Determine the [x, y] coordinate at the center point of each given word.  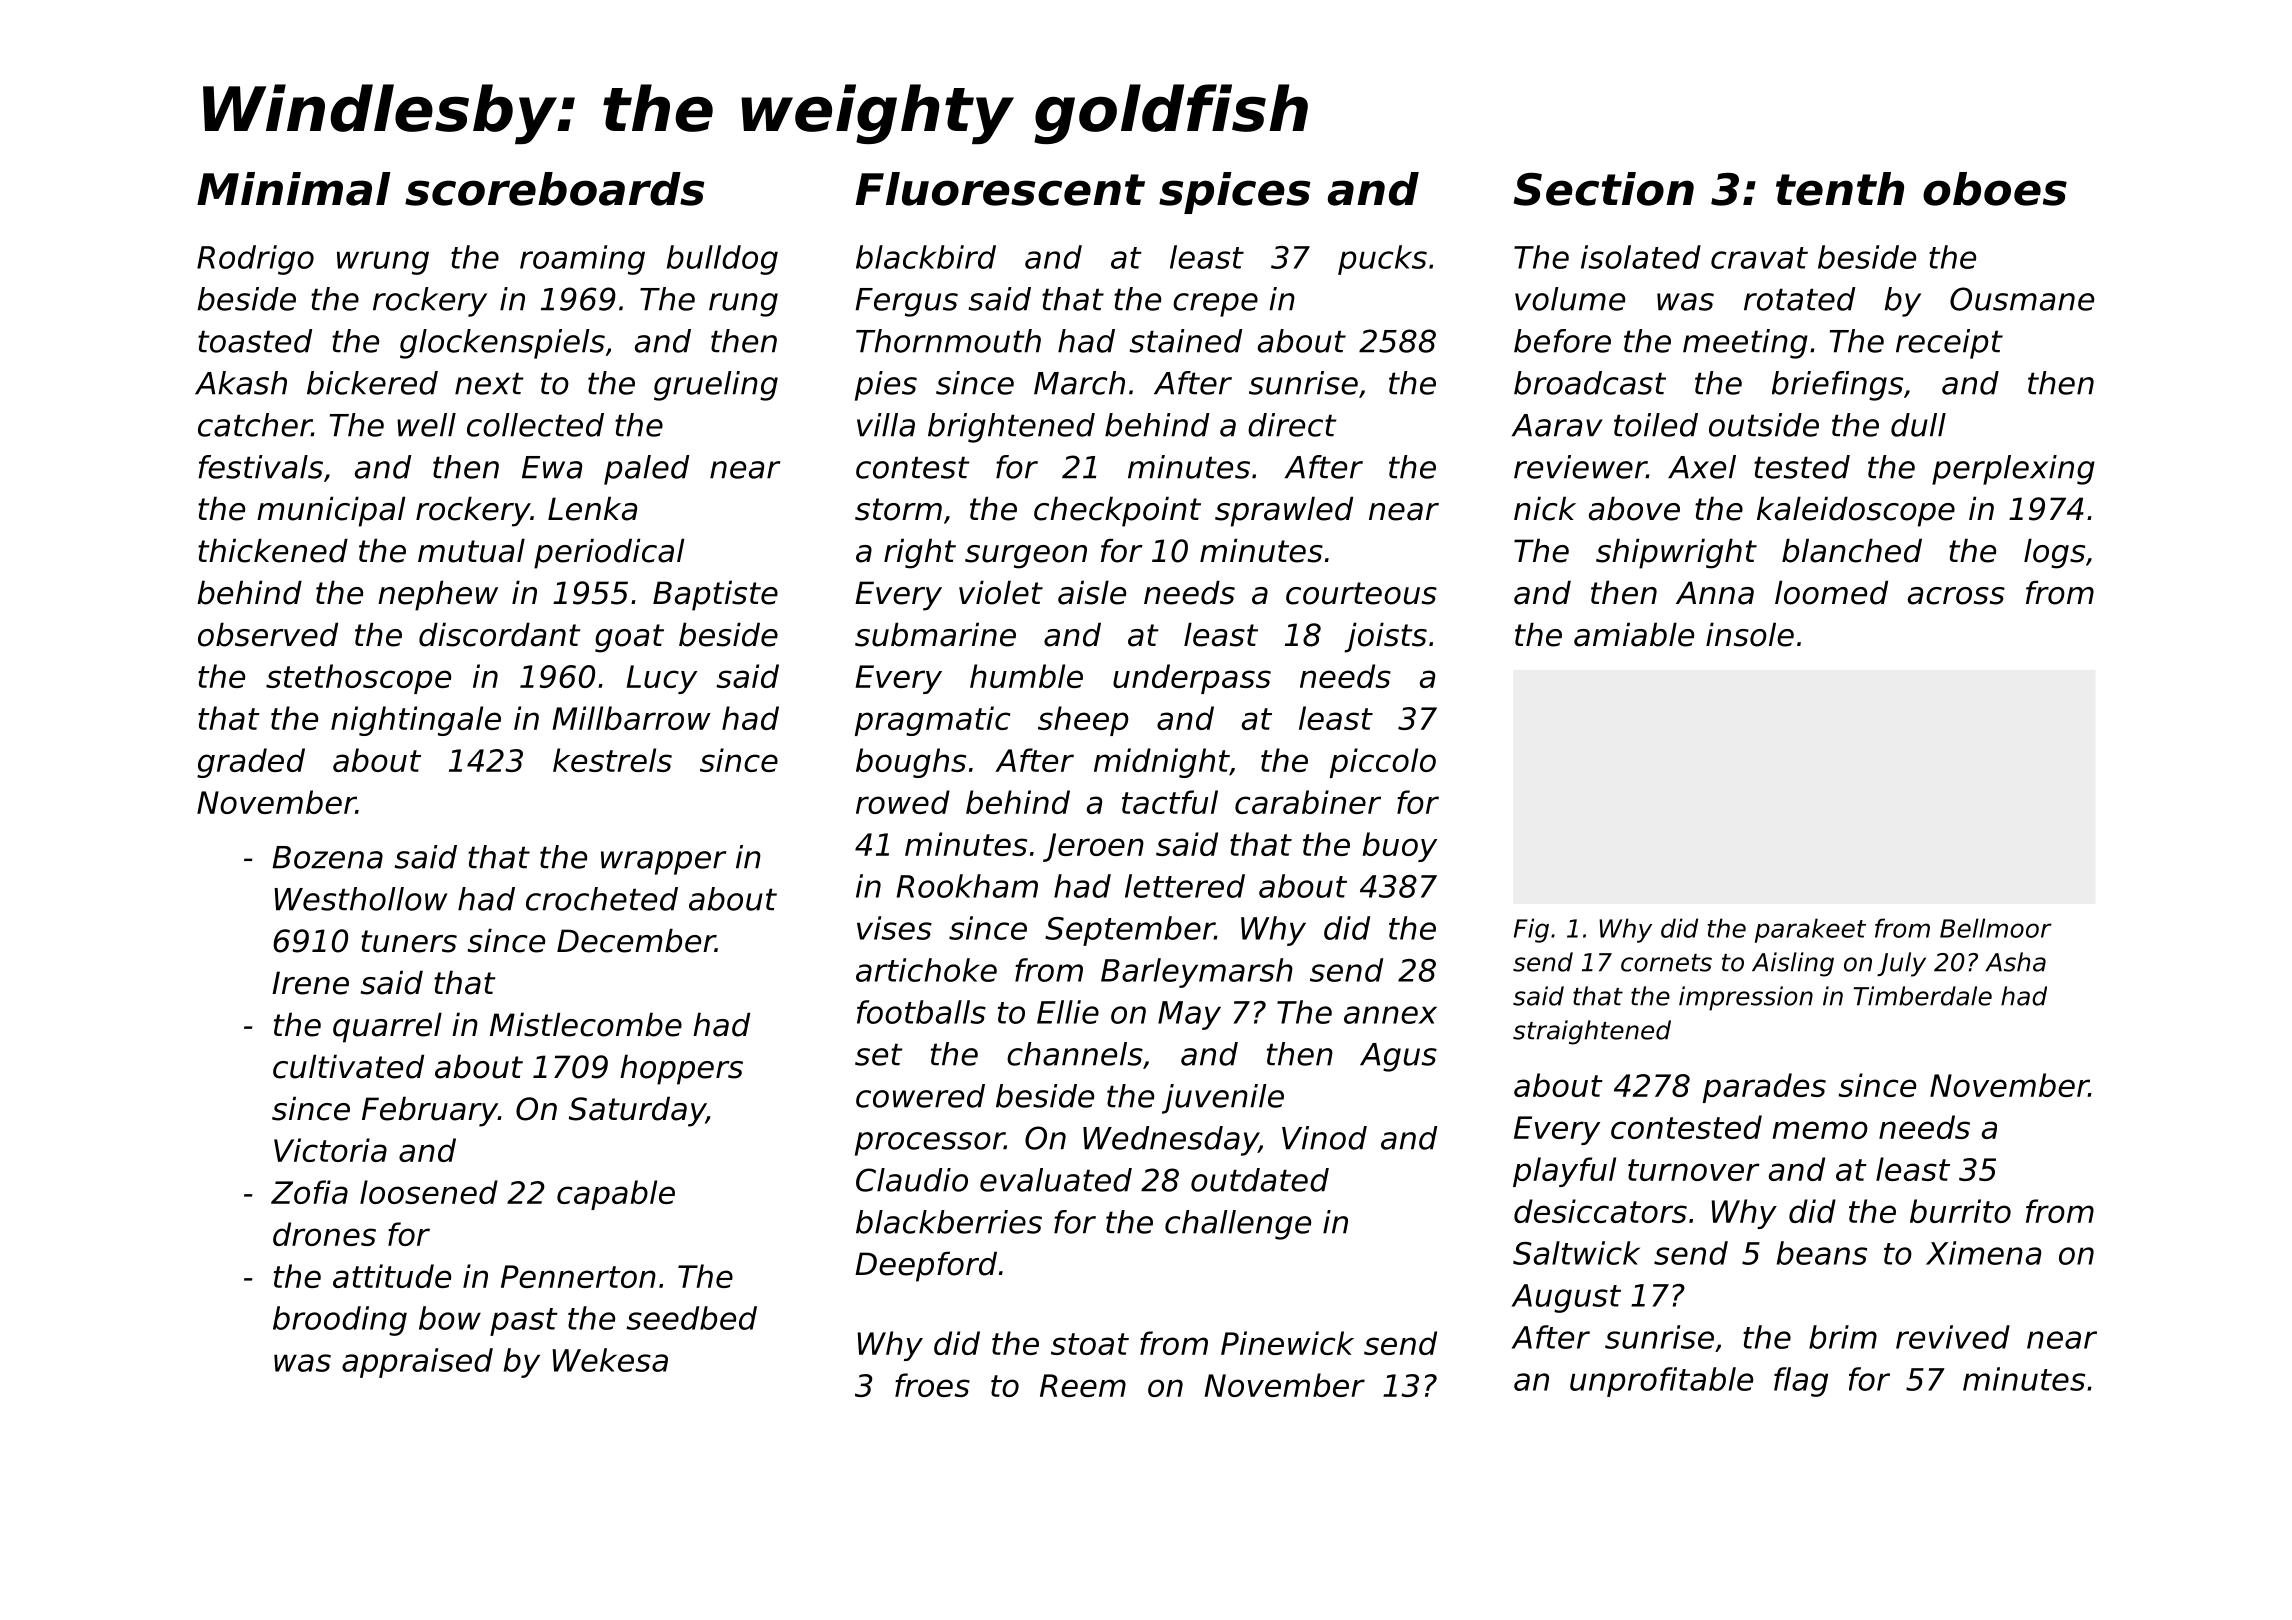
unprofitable [1661, 1382]
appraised [417, 1363]
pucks [1382, 260]
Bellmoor [1996, 928]
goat [629, 638]
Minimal [294, 189]
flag [1801, 1382]
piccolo [1383, 763]
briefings [1837, 386]
